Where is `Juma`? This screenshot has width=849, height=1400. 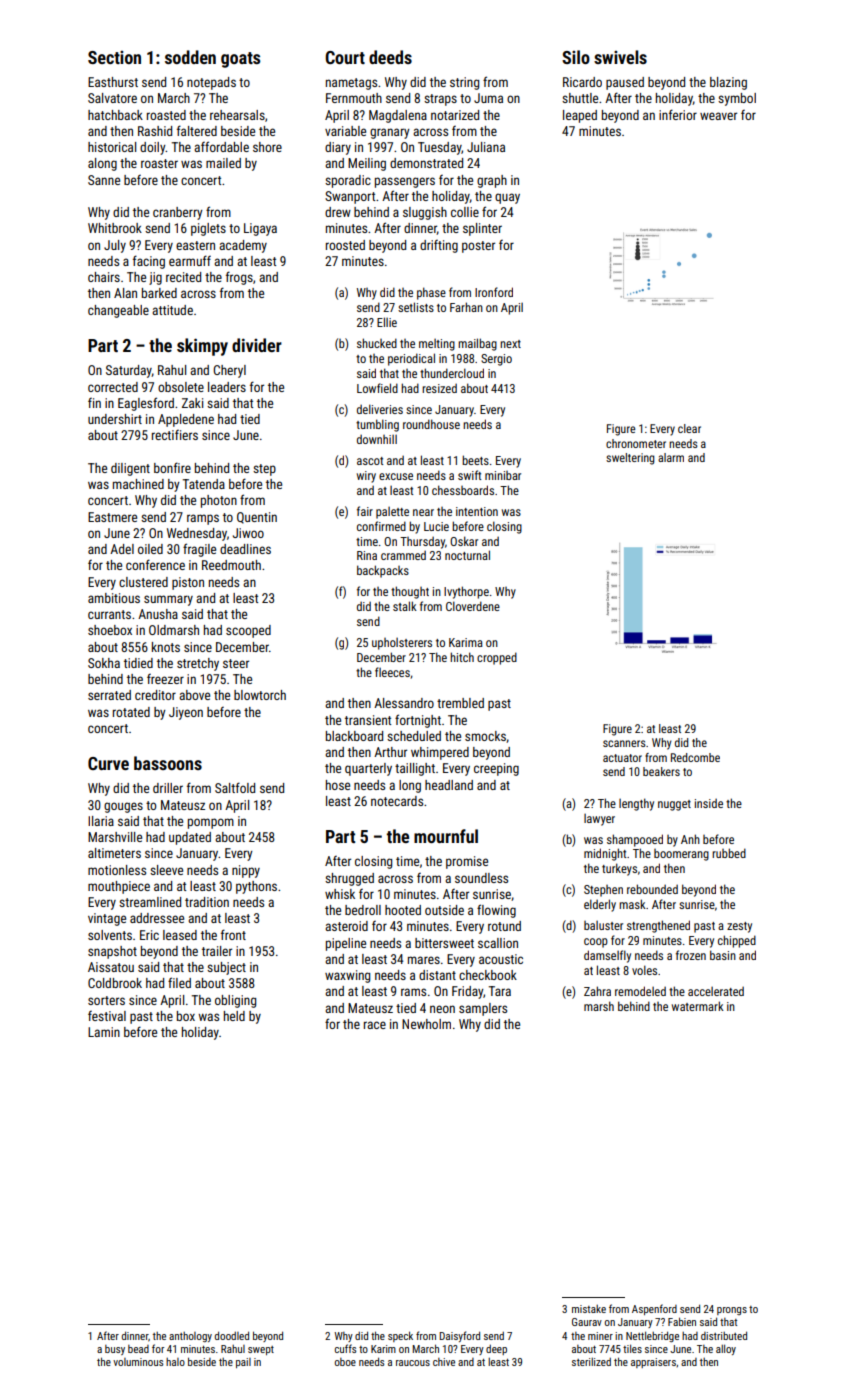 Juma is located at coordinates (488, 98).
